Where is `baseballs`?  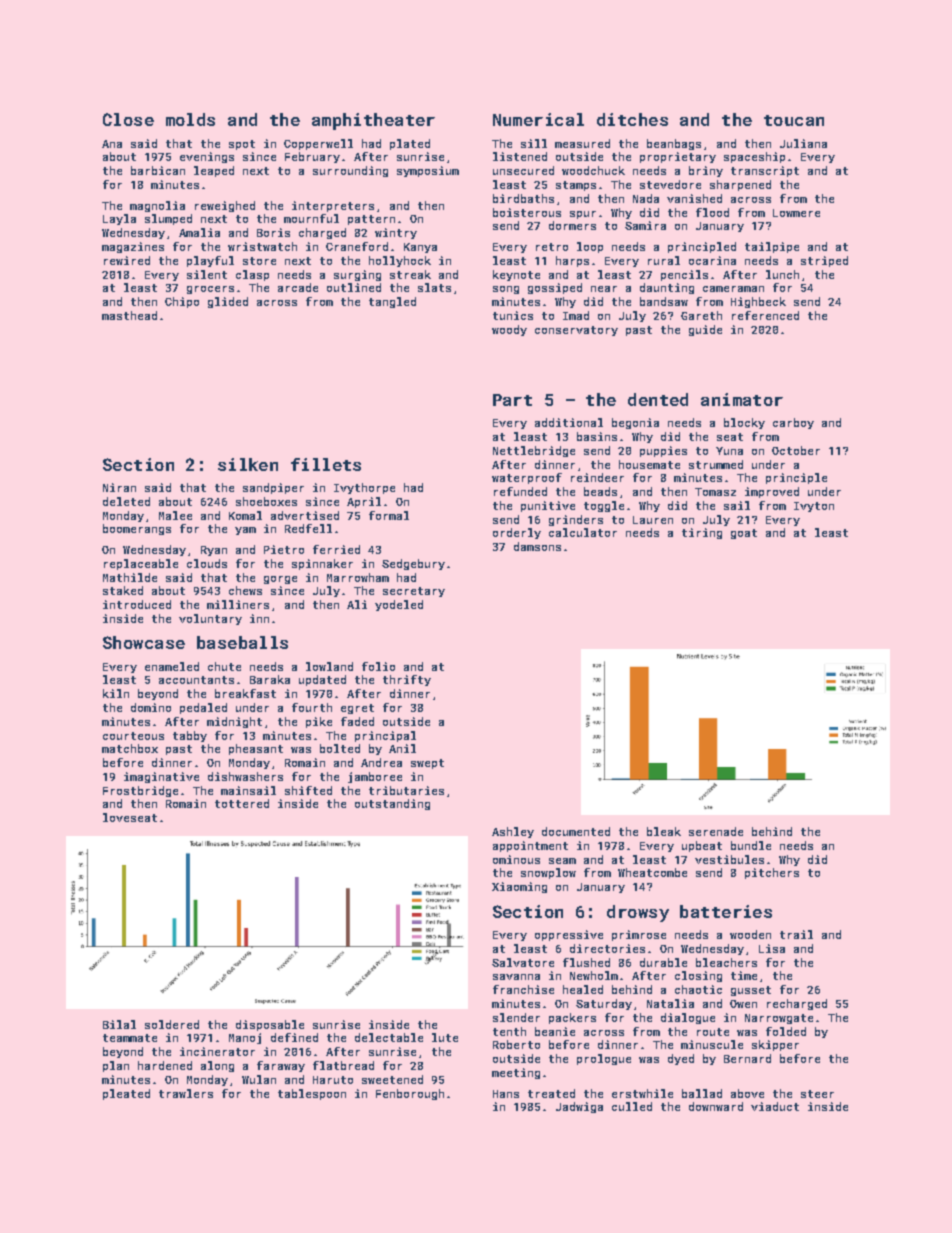
baseballs is located at coordinates (242, 642).
